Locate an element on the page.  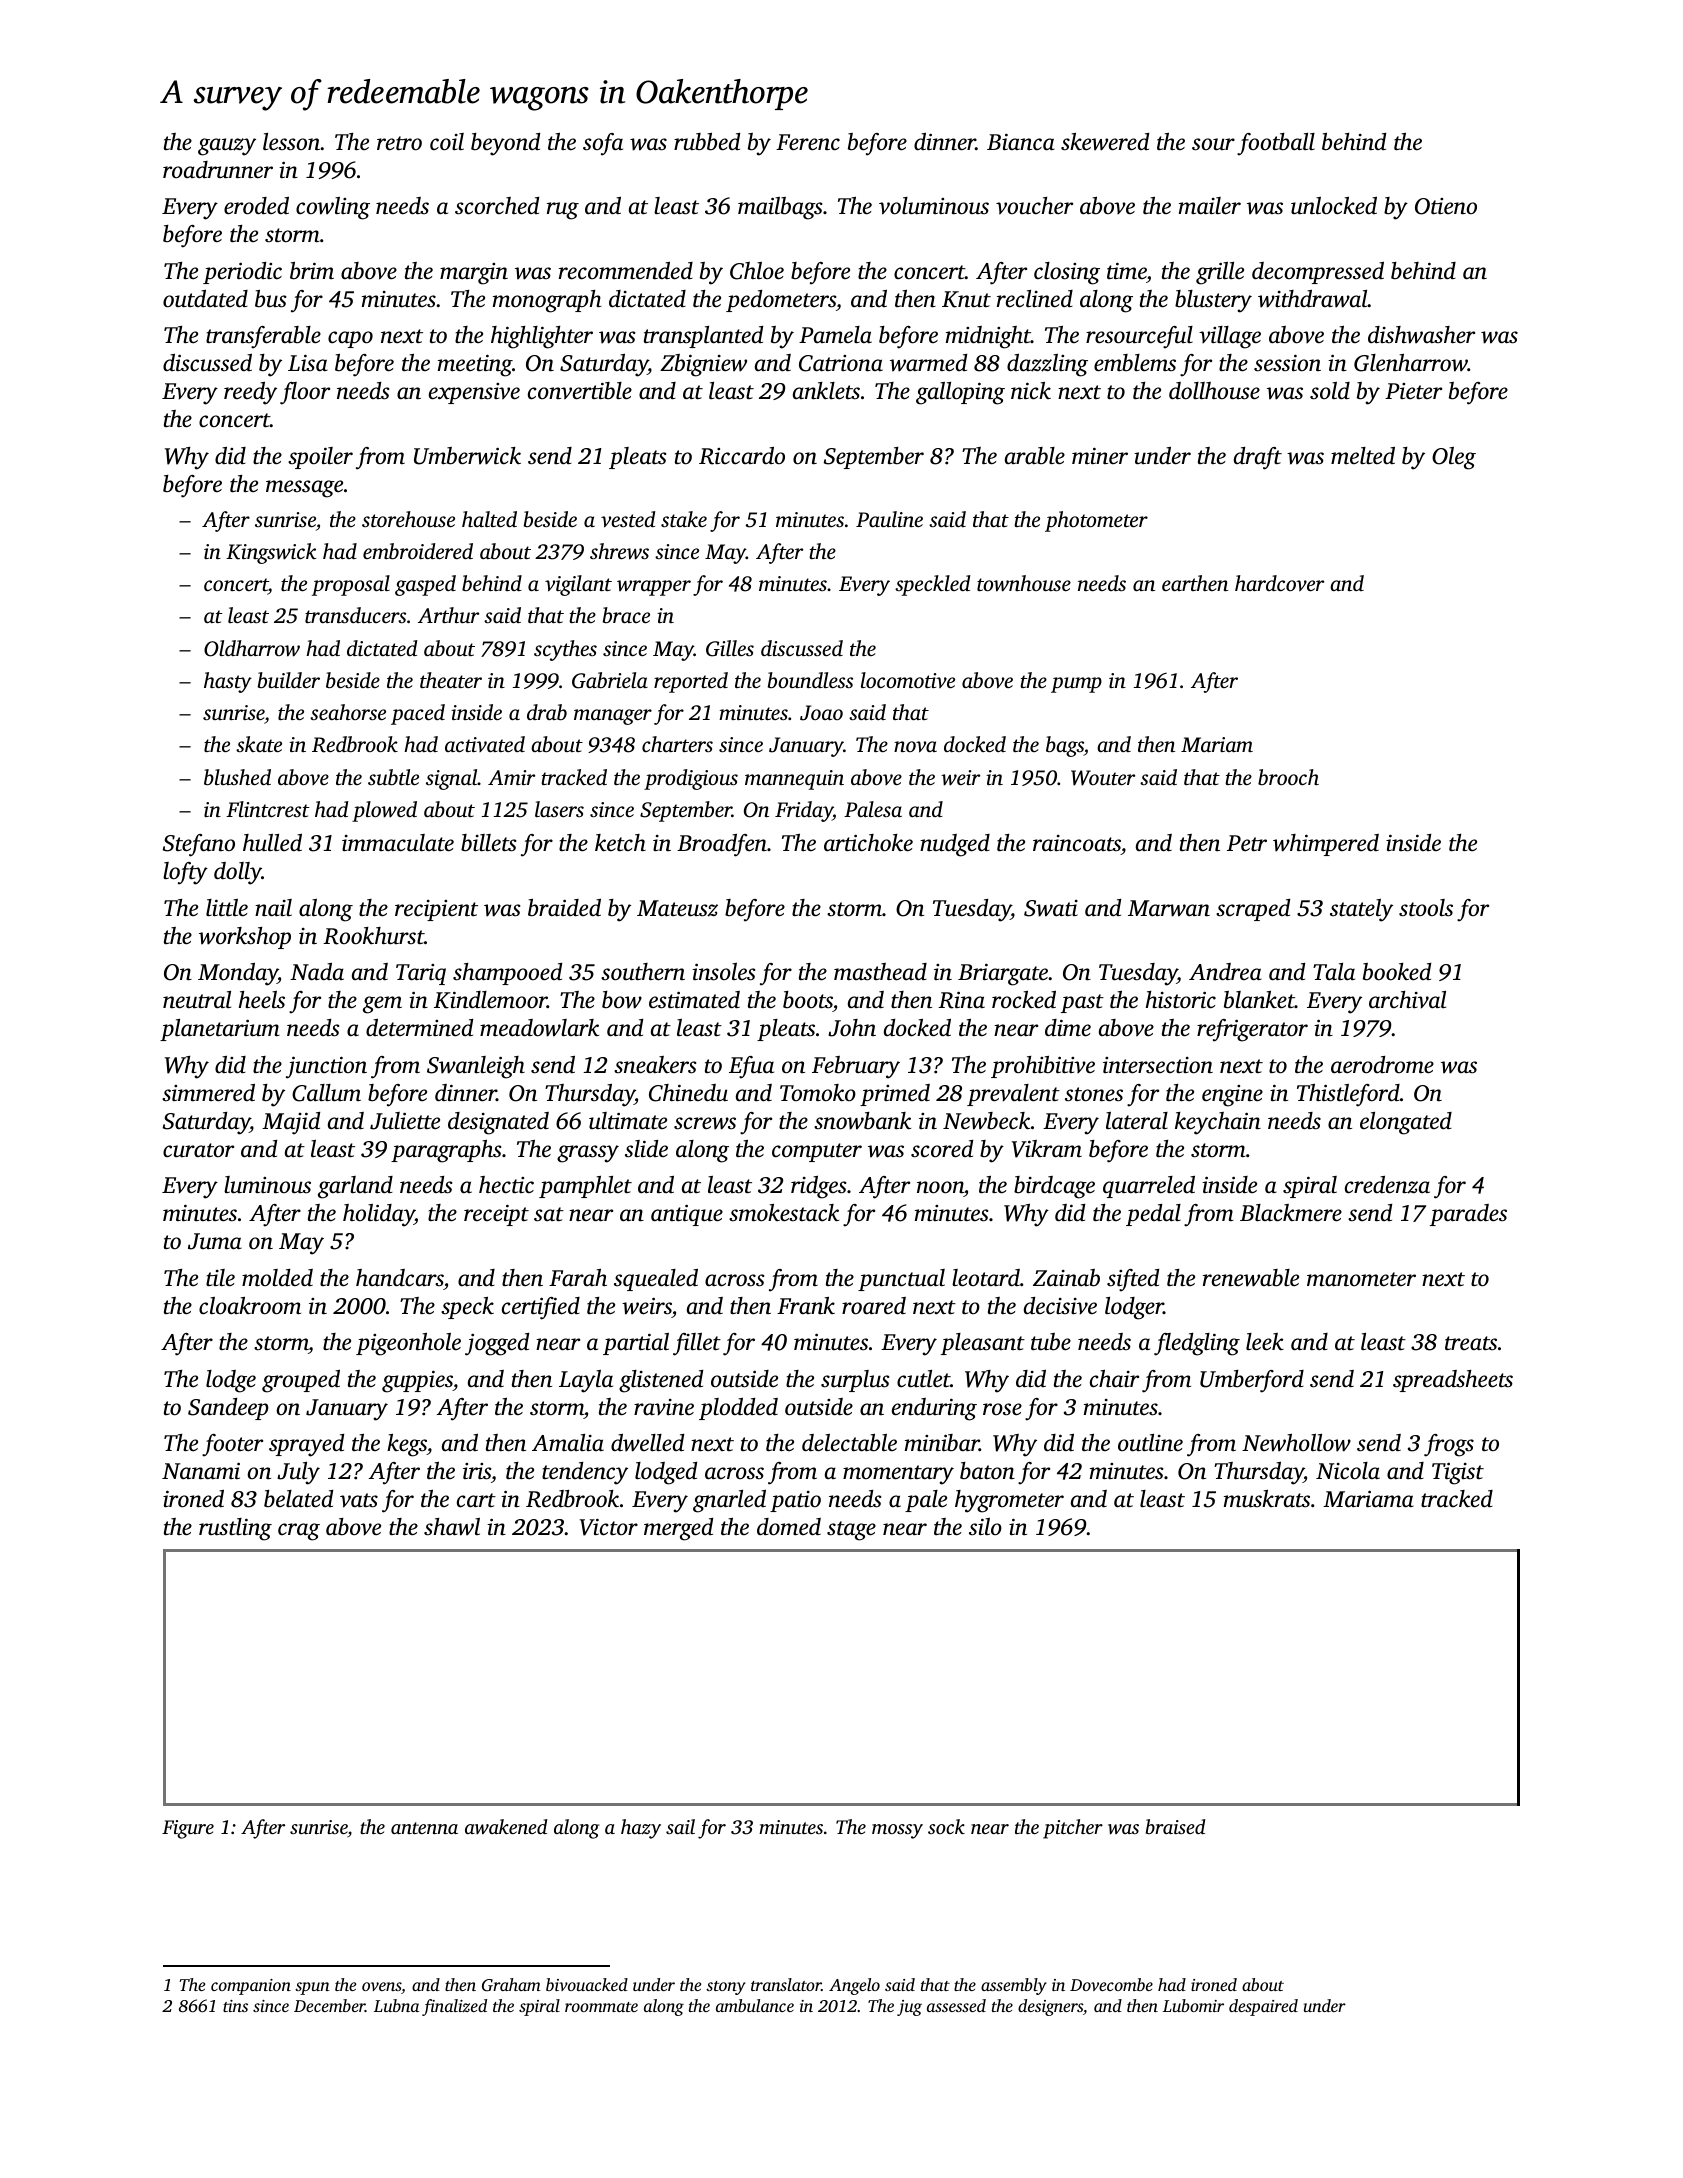
Oleg is located at coordinates (1454, 458).
